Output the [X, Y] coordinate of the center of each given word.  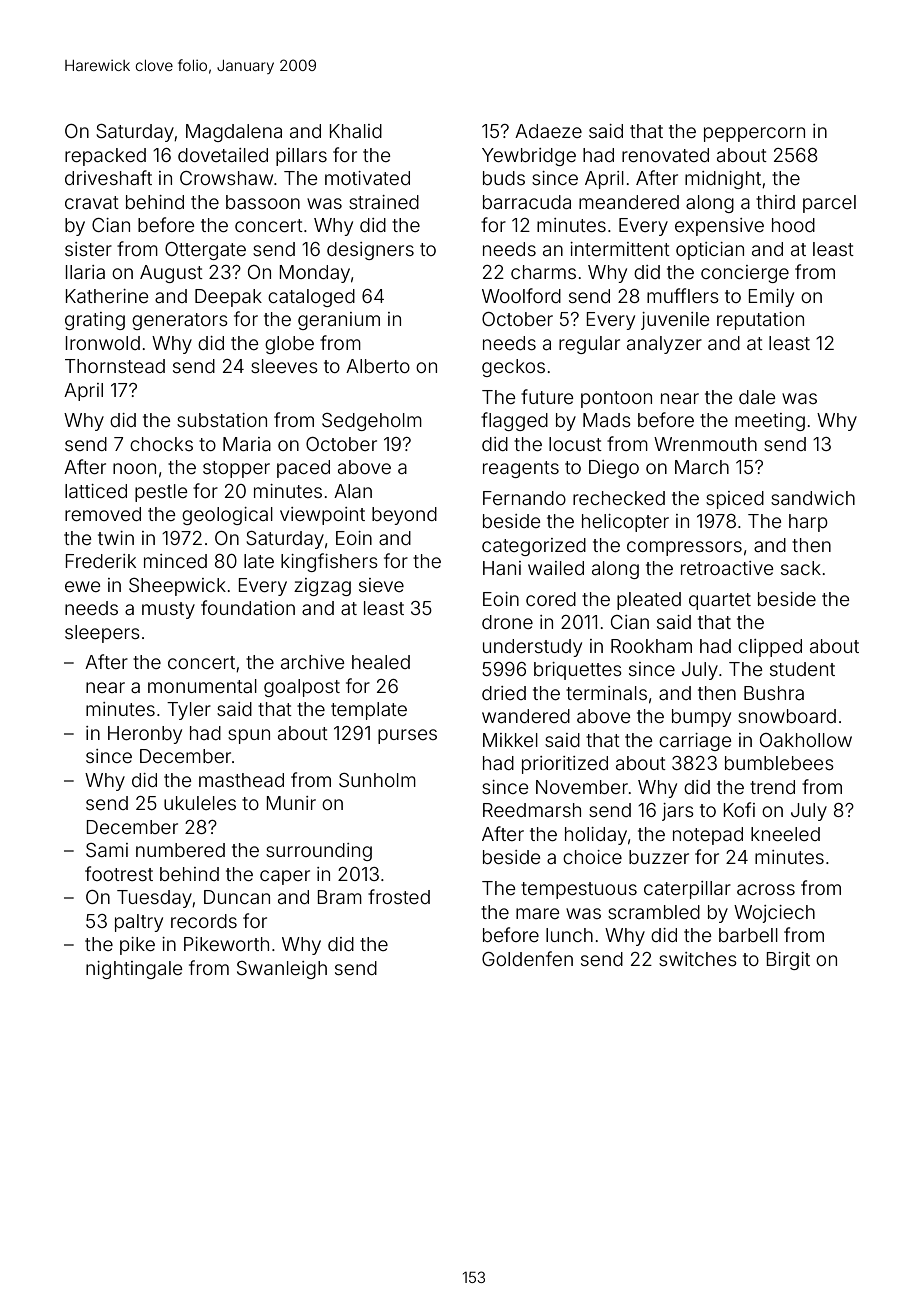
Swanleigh [282, 970]
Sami [107, 850]
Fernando [524, 498]
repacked [105, 157]
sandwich [813, 498]
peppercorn [754, 134]
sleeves [284, 366]
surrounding [319, 852]
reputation [760, 321]
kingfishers [329, 562]
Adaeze [548, 131]
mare [538, 913]
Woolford [521, 295]
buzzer [659, 857]
